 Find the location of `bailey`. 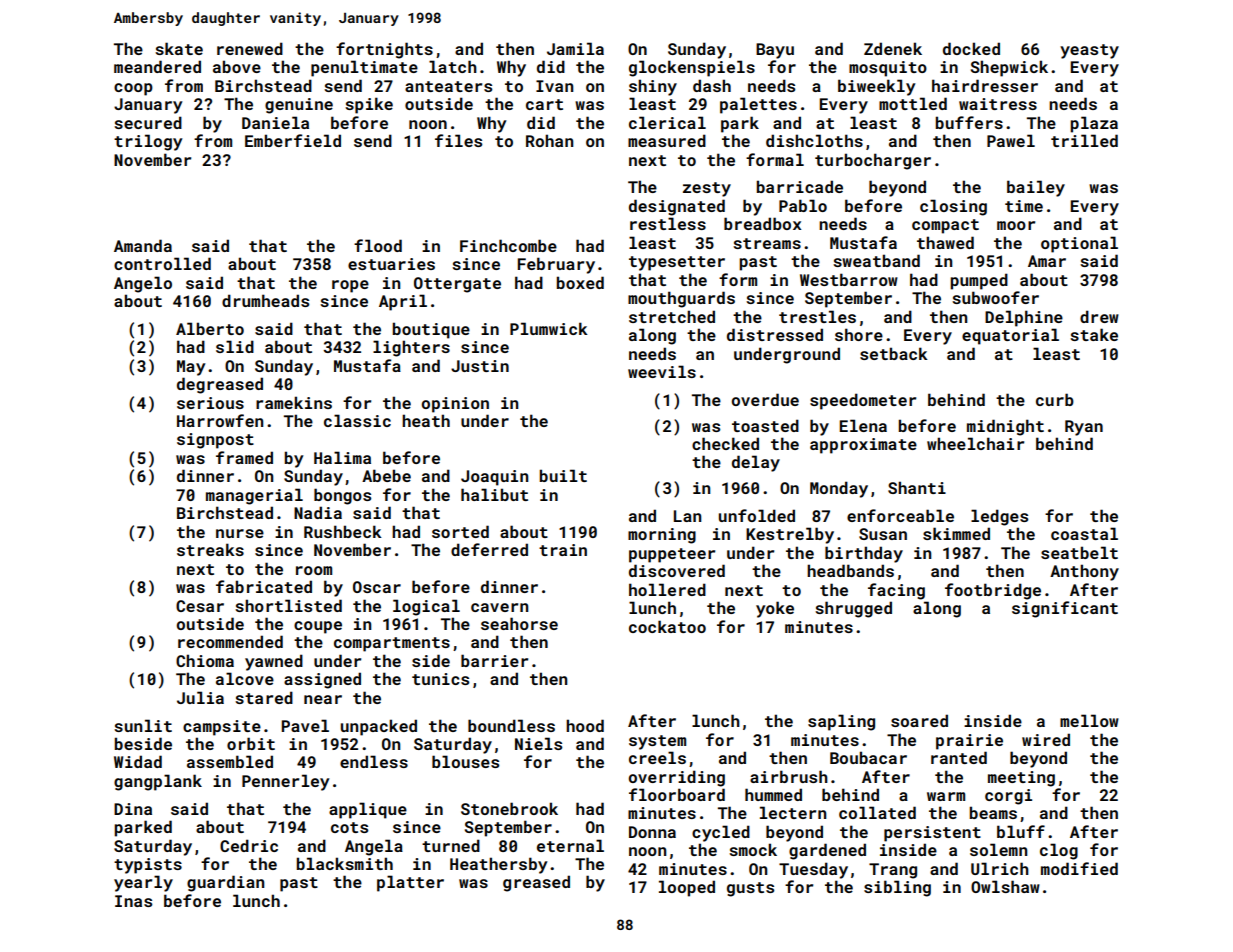

bailey is located at coordinates (1036, 188).
